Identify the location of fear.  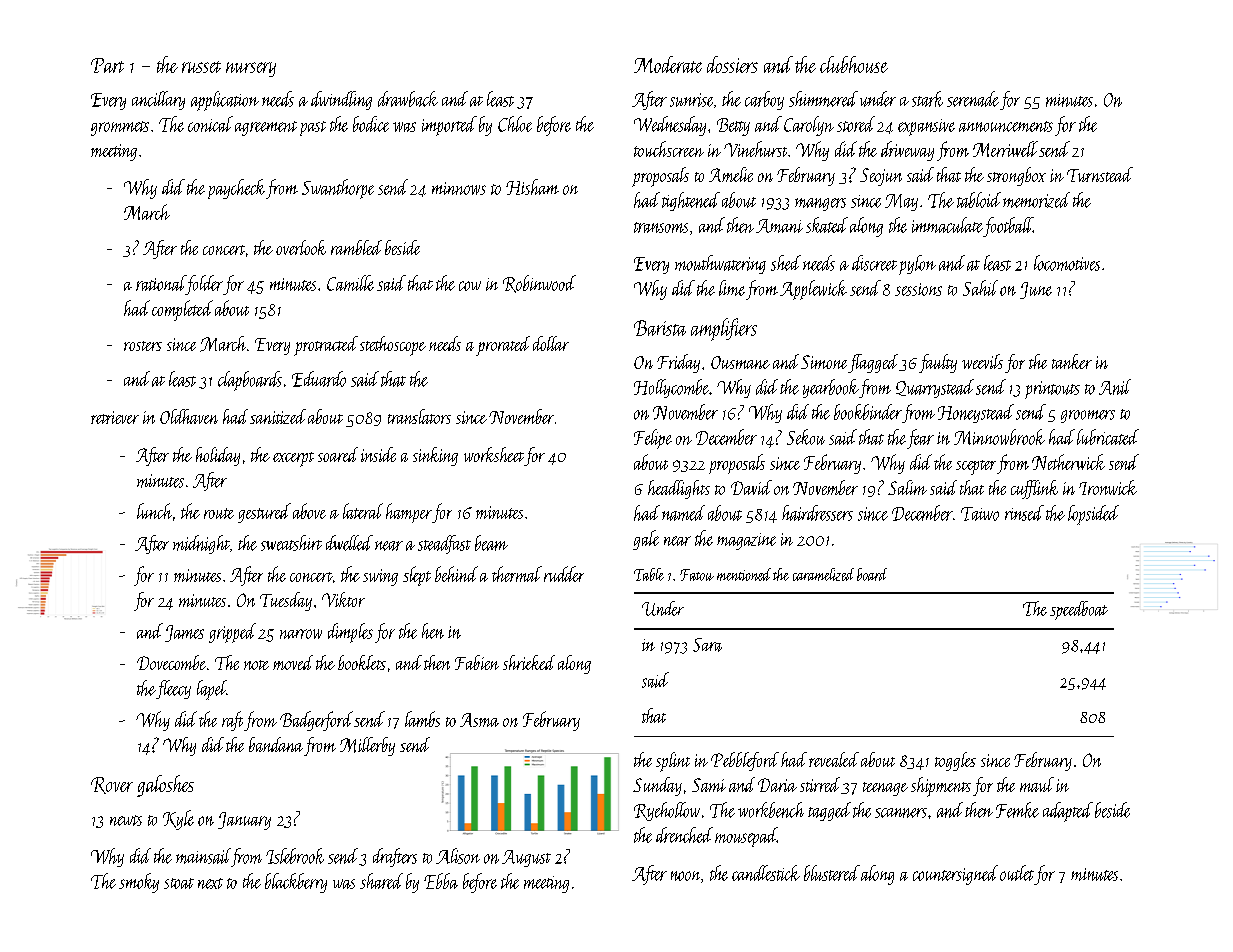
(920, 439).
